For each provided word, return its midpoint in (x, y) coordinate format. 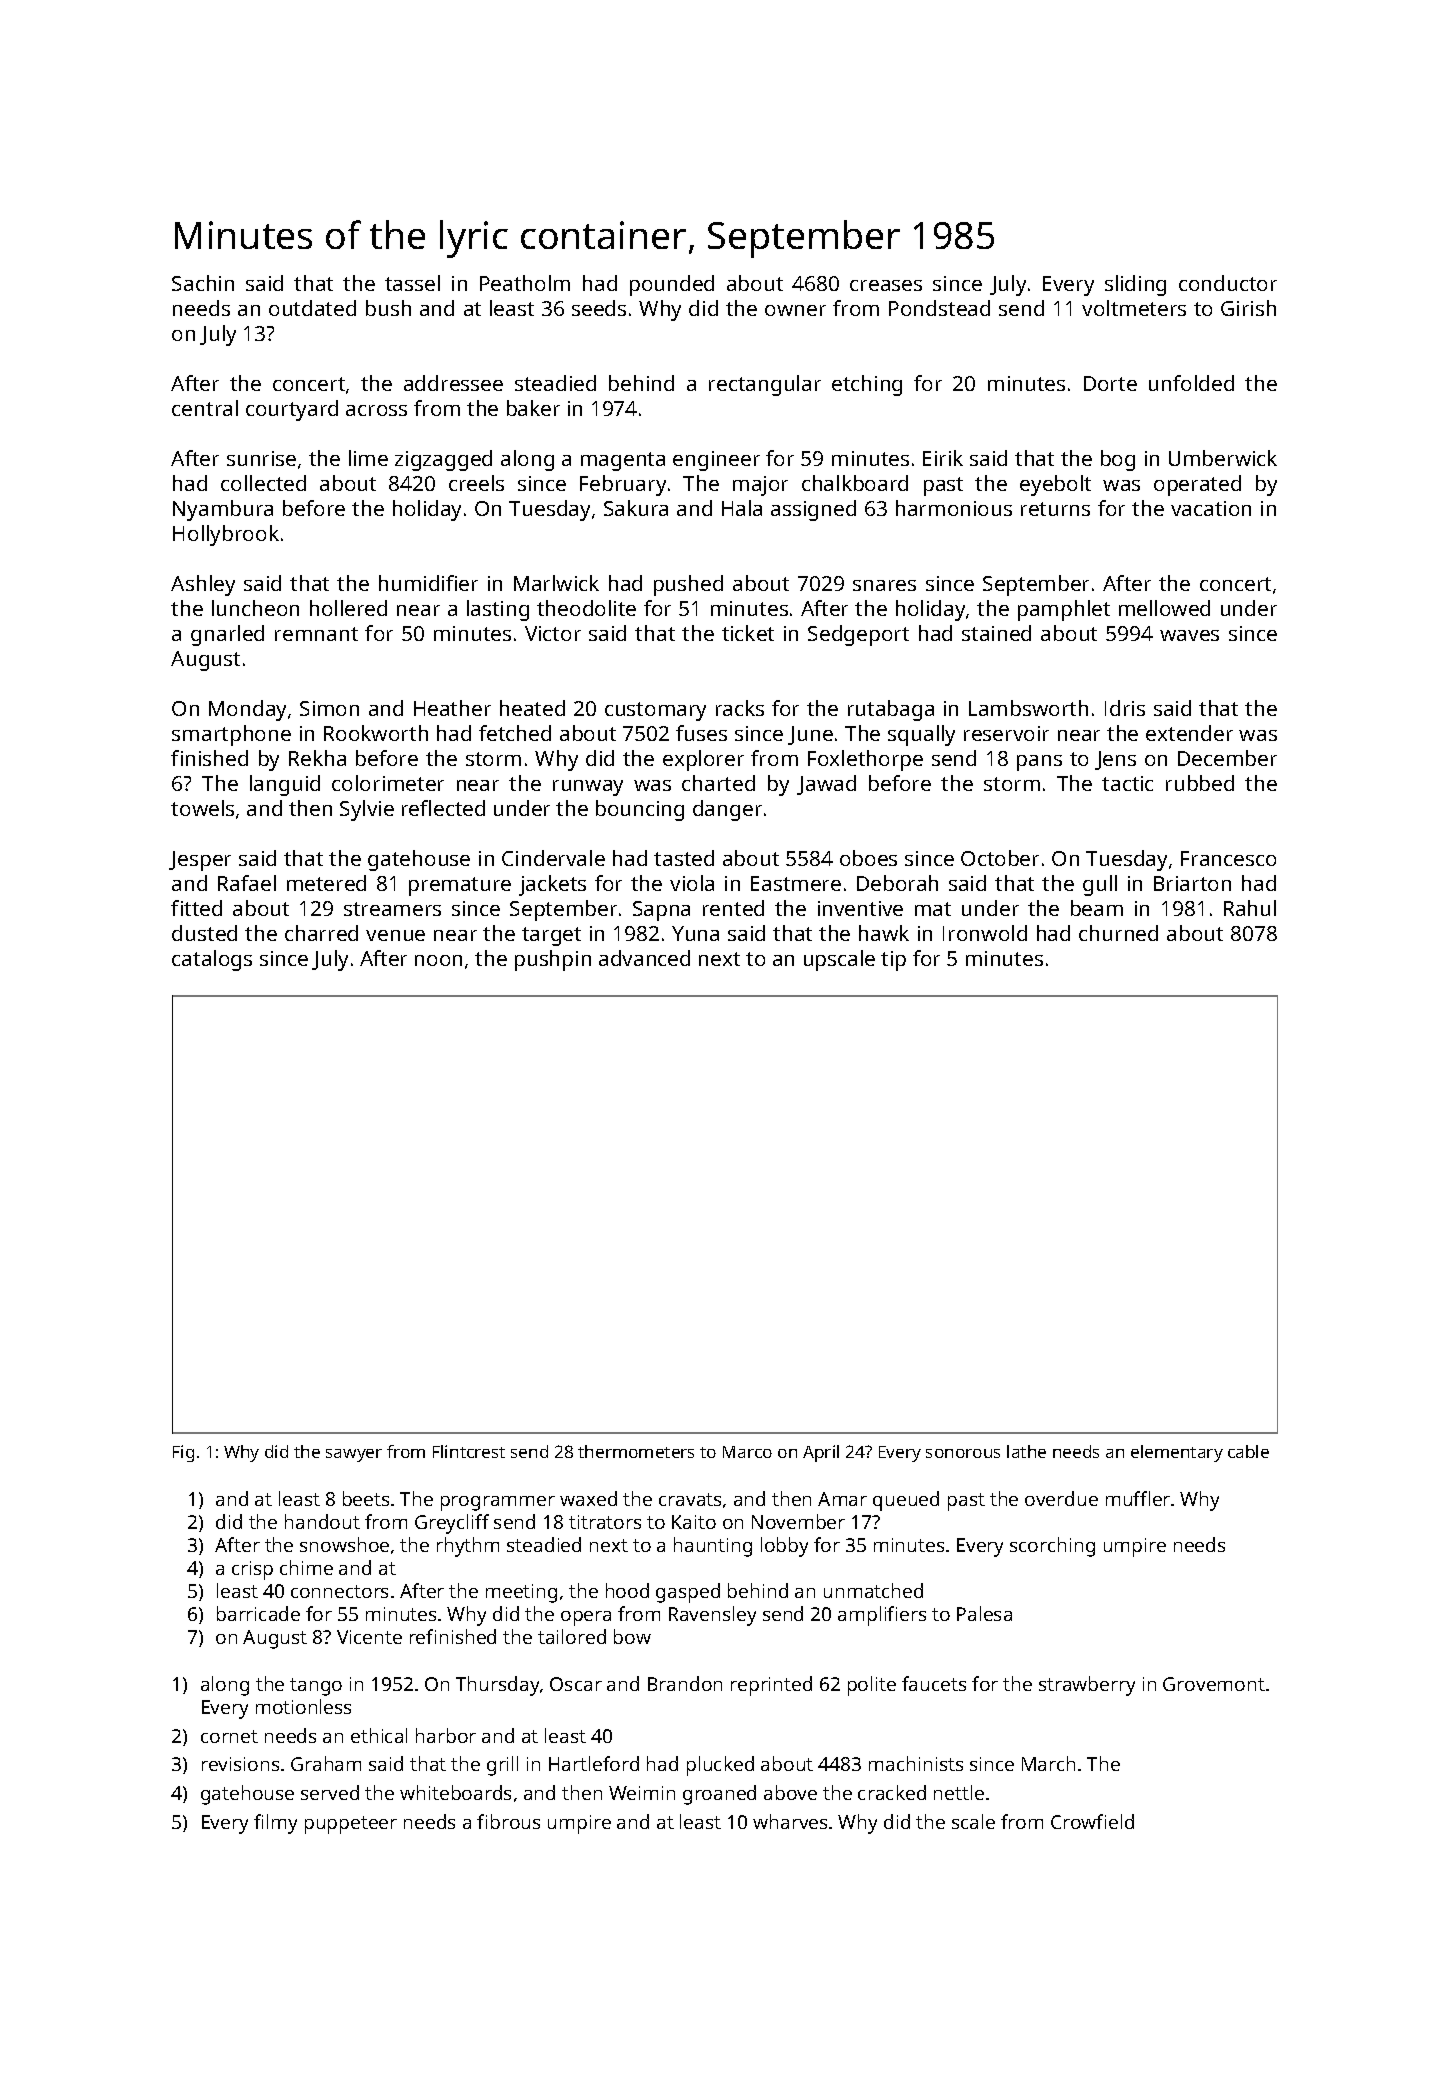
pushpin (553, 960)
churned (1118, 933)
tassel (412, 283)
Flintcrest (469, 1451)
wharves (790, 1821)
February (623, 485)
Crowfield (1092, 1821)
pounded (672, 285)
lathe (1026, 1451)
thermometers (636, 1451)
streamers (392, 909)
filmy (275, 1824)
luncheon (255, 608)
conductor (1228, 283)
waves (1189, 635)
